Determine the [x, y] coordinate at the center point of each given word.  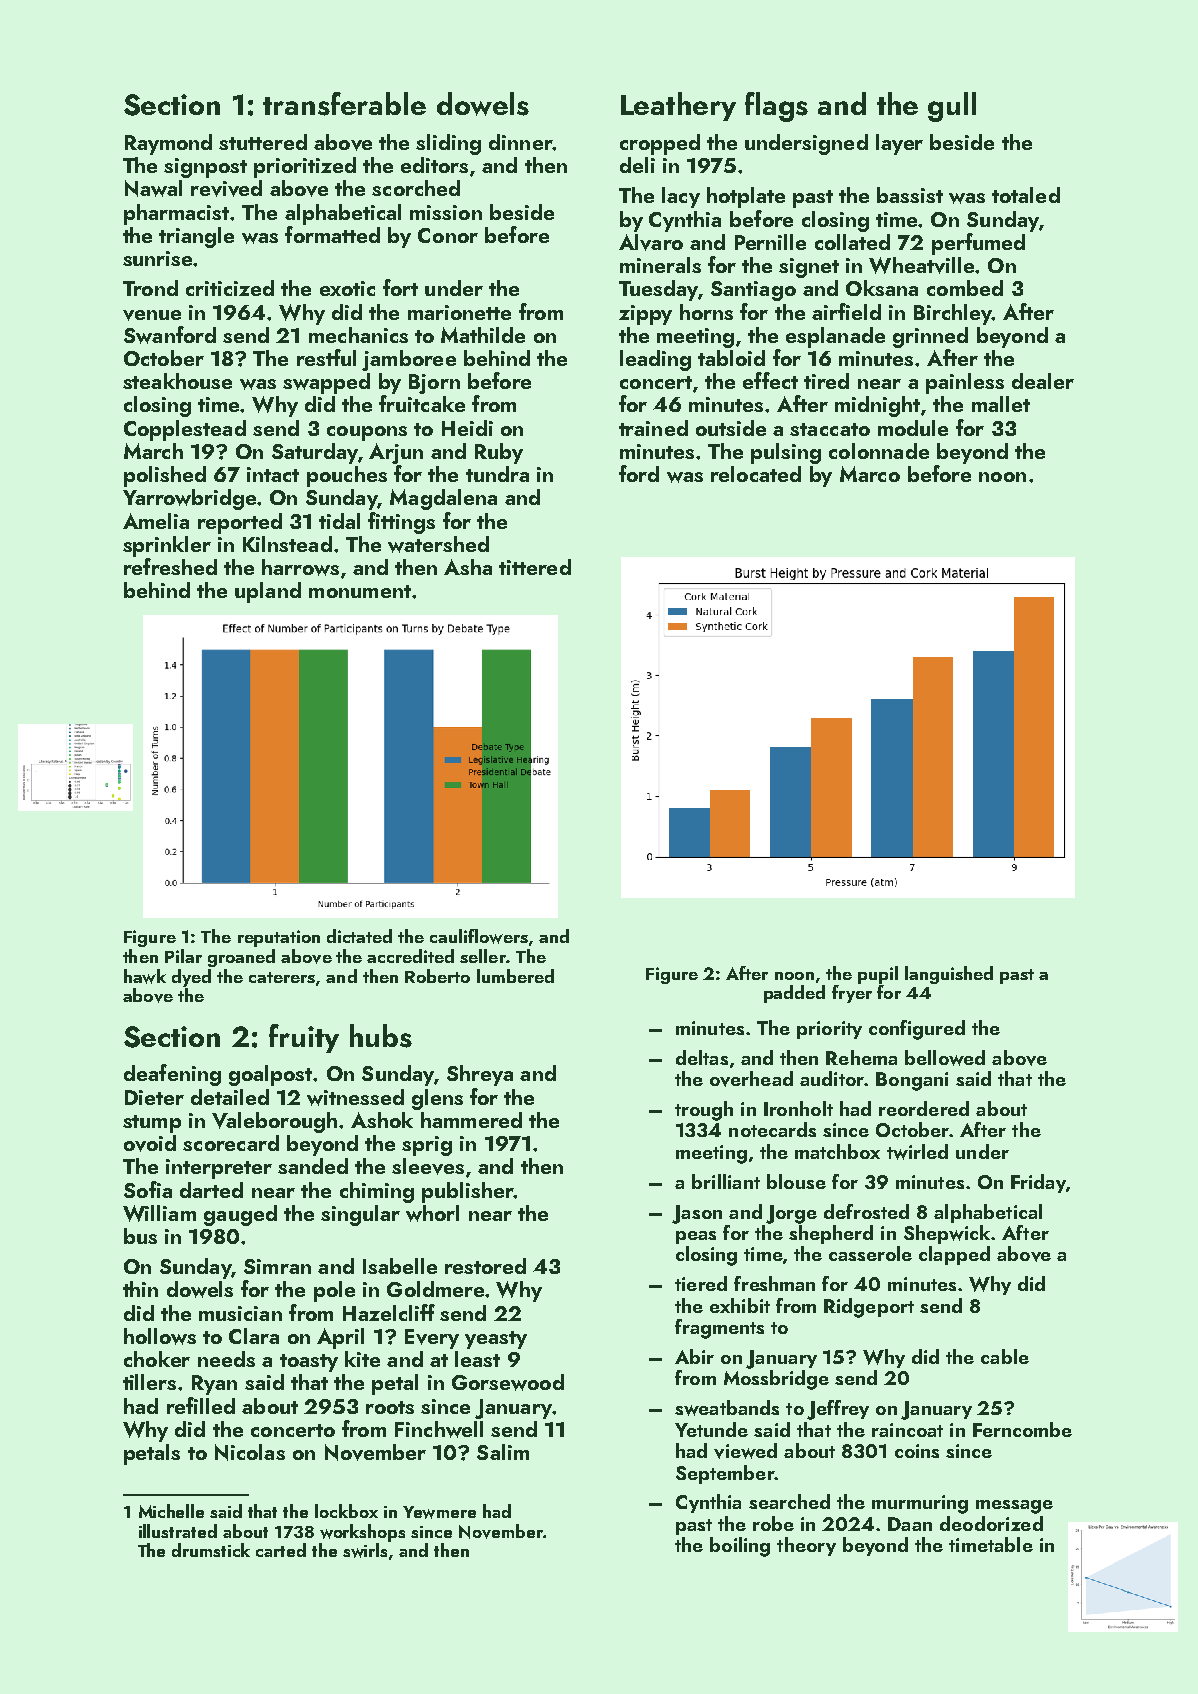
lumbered [515, 976]
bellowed [945, 1058]
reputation [279, 938]
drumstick [211, 1550]
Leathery [678, 106]
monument [360, 591]
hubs [381, 1036]
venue [152, 315]
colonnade [879, 451]
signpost [205, 168]
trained [653, 428]
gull [952, 107]
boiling [740, 1547]
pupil [878, 975]
